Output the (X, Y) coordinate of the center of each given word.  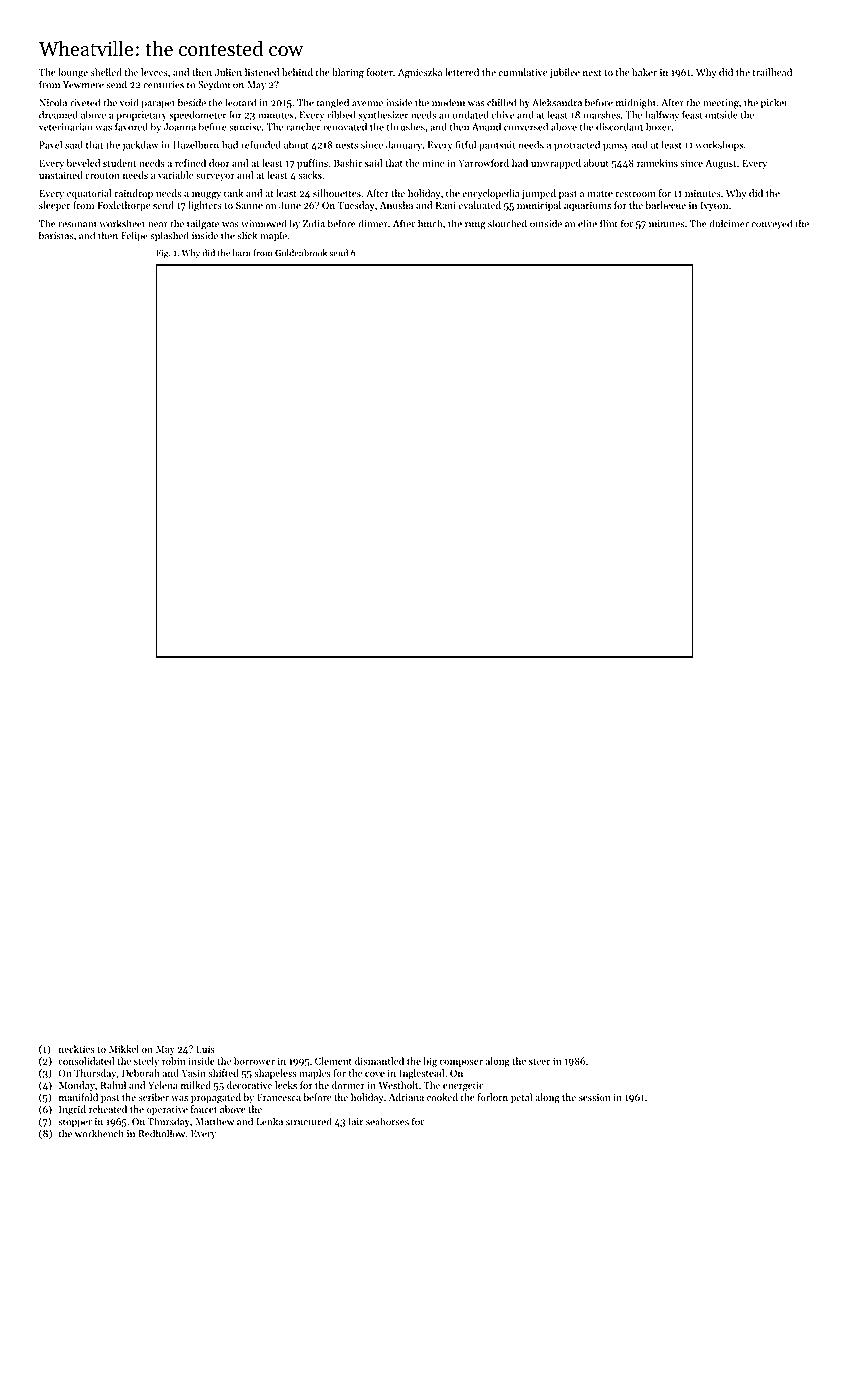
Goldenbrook (301, 253)
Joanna (180, 127)
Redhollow (161, 1133)
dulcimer (729, 223)
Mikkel (124, 1049)
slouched (507, 223)
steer (539, 1062)
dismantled (379, 1061)
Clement (333, 1061)
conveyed (771, 224)
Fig (162, 254)
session (594, 1097)
